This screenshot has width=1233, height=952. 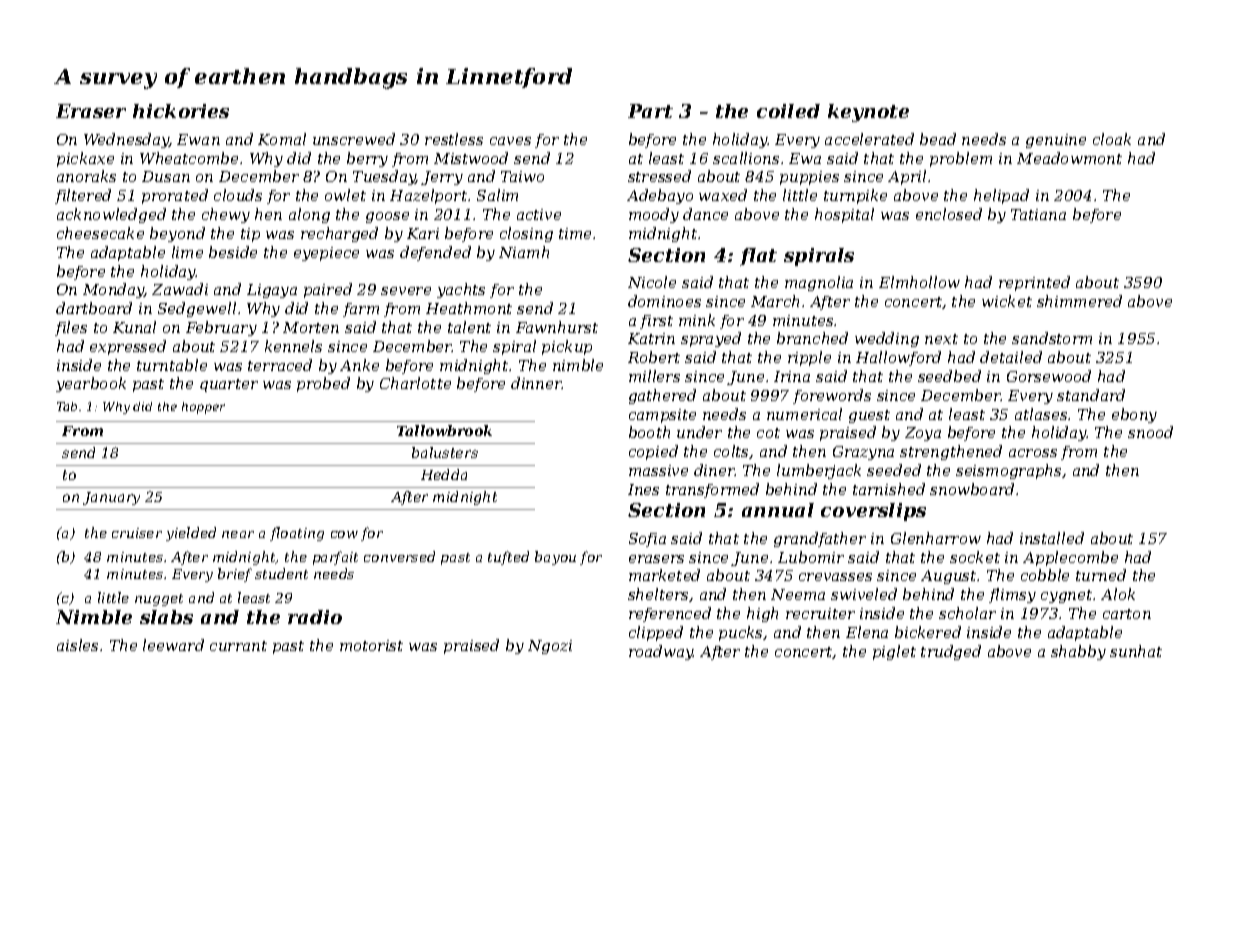 I want to click on seismographs, so click(x=1008, y=471).
